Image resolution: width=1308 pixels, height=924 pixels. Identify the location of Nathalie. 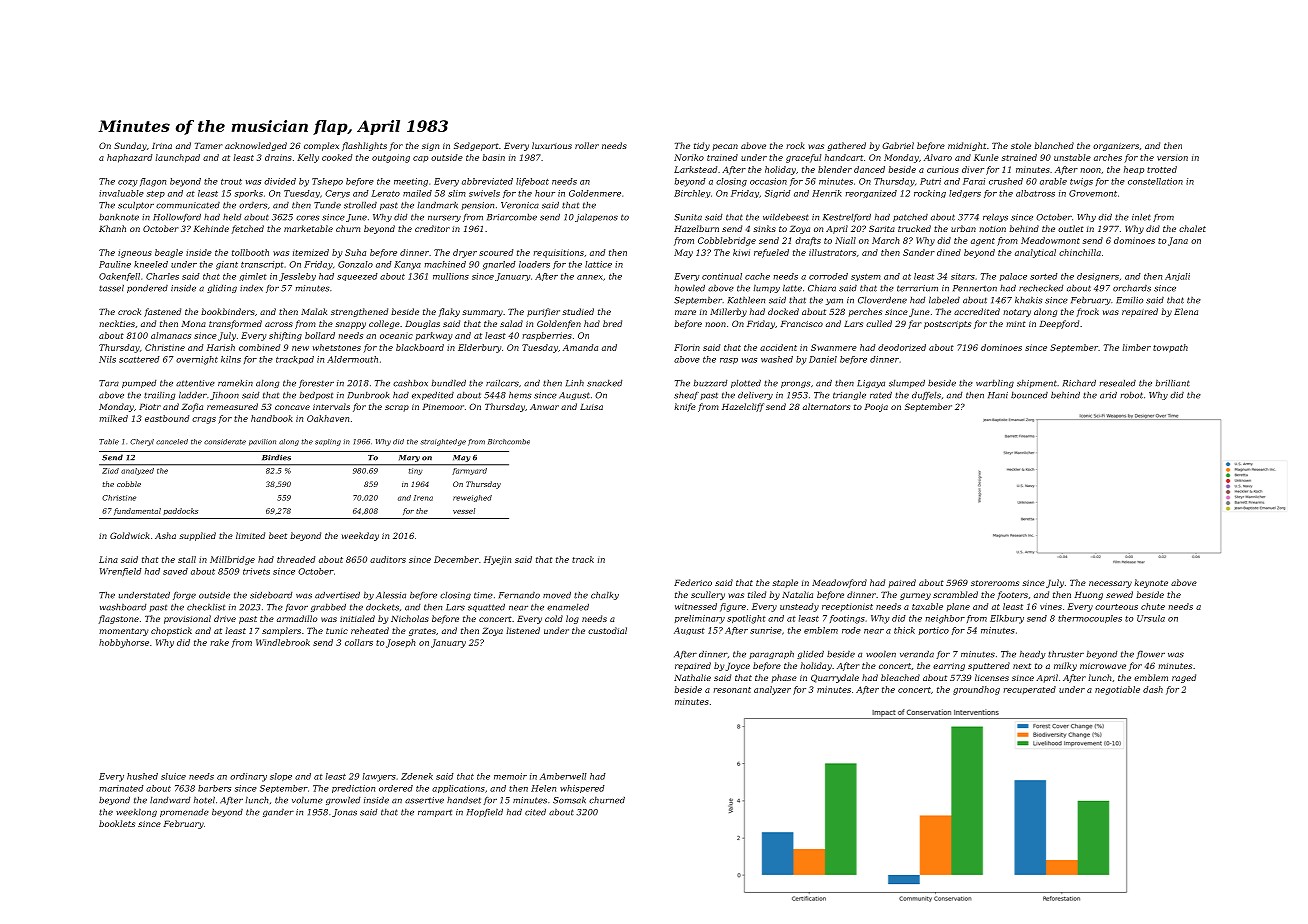
(692, 677).
